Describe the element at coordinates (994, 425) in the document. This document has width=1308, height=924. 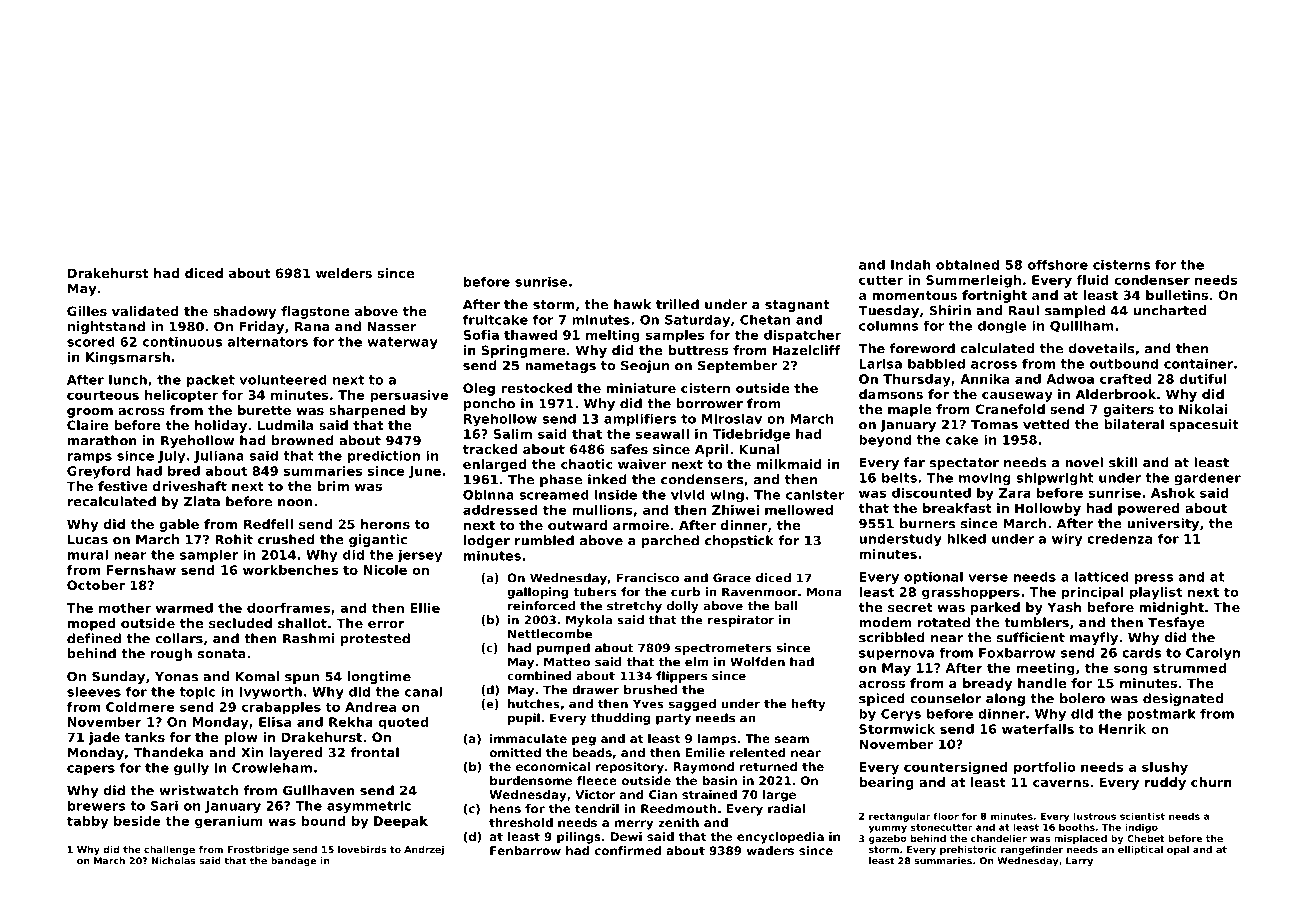
I see `Tomas` at that location.
